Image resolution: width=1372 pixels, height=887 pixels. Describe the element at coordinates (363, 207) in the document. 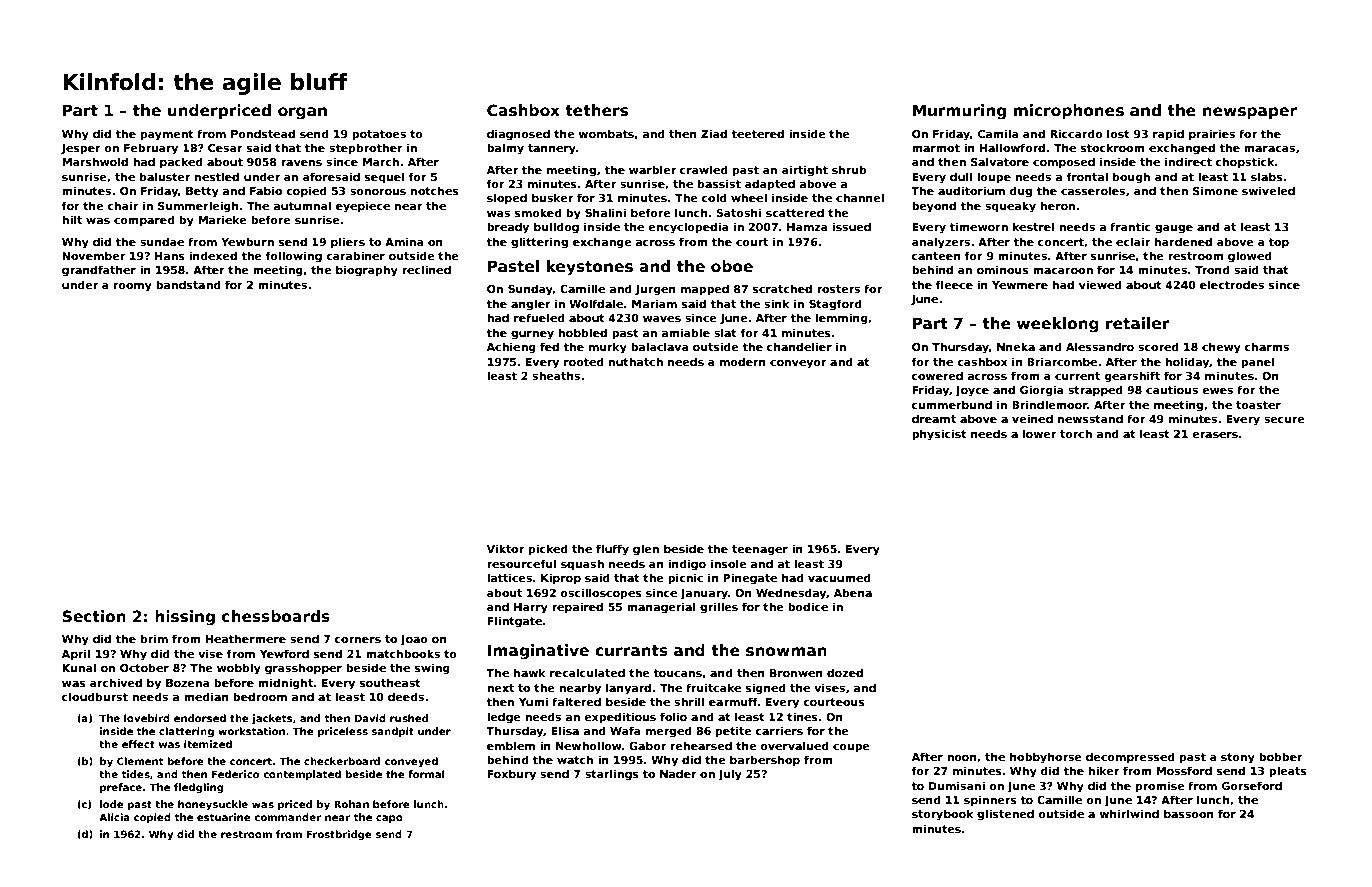

I see `eyepiece` at that location.
